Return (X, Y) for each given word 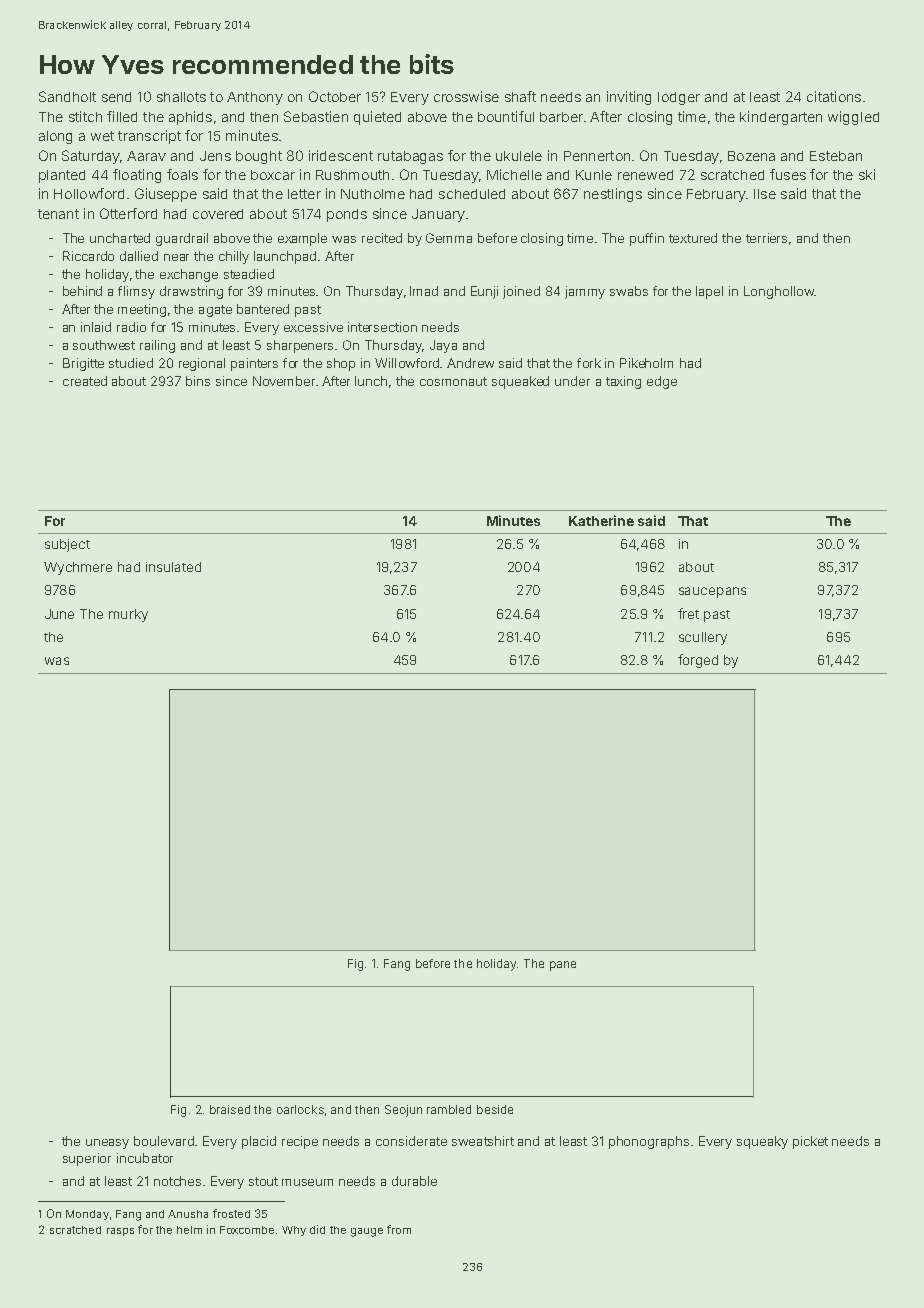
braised (230, 1109)
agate (215, 311)
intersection (382, 327)
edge (662, 382)
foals (182, 174)
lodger (679, 98)
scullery (703, 638)
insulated (173, 567)
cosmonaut (453, 381)
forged (698, 661)
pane (563, 966)
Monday (87, 1215)
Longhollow (779, 292)
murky (128, 615)
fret (688, 613)
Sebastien (316, 116)
